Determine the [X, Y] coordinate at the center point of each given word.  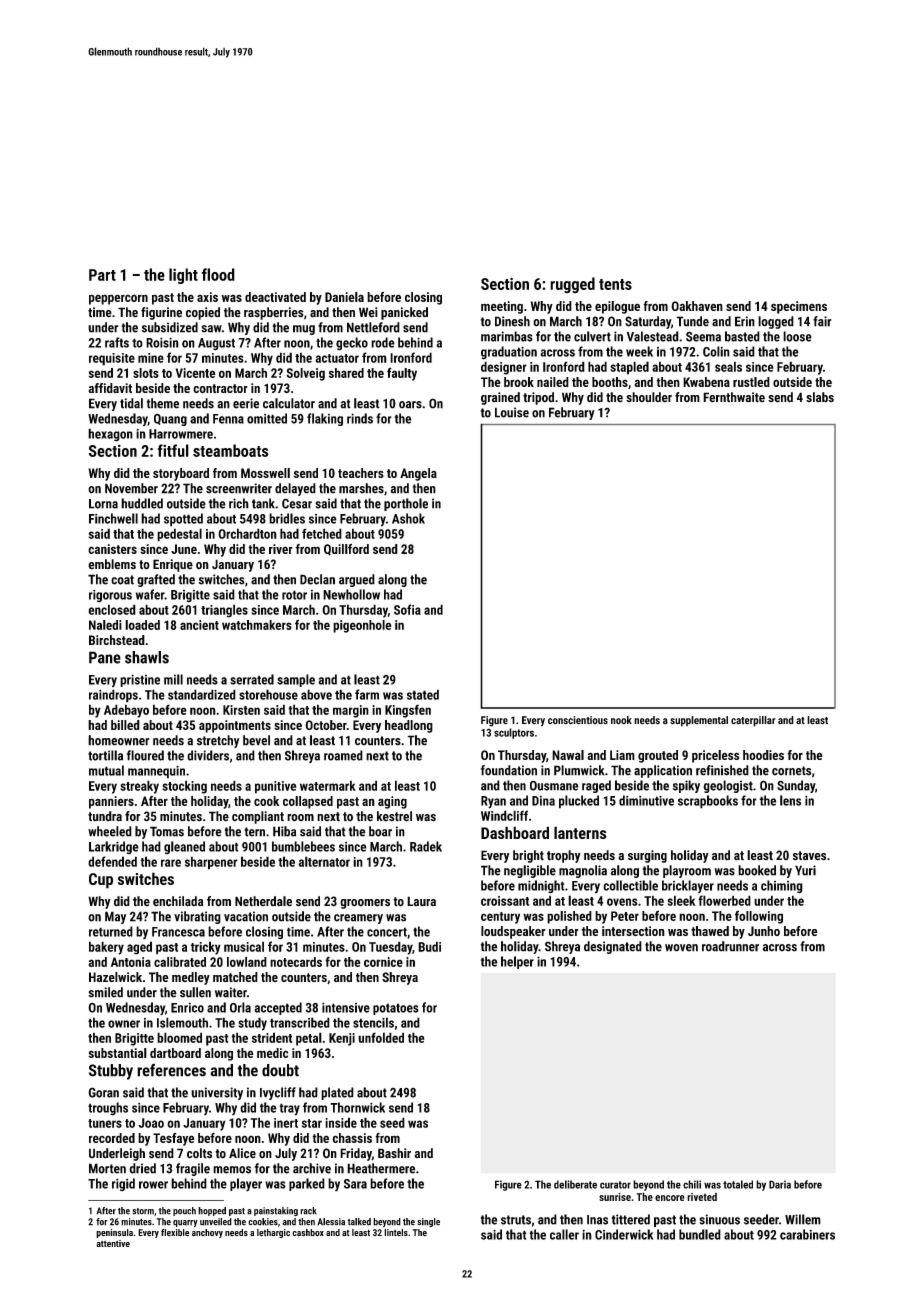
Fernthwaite [734, 397]
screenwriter [239, 488]
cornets [791, 771]
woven [681, 948]
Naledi [105, 625]
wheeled [110, 831]
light [183, 276]
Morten [107, 1168]
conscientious [578, 720]
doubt [280, 1070]
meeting [502, 307]
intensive [346, 1007]
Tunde [692, 321]
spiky [686, 786]
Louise [512, 412]
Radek [426, 846]
